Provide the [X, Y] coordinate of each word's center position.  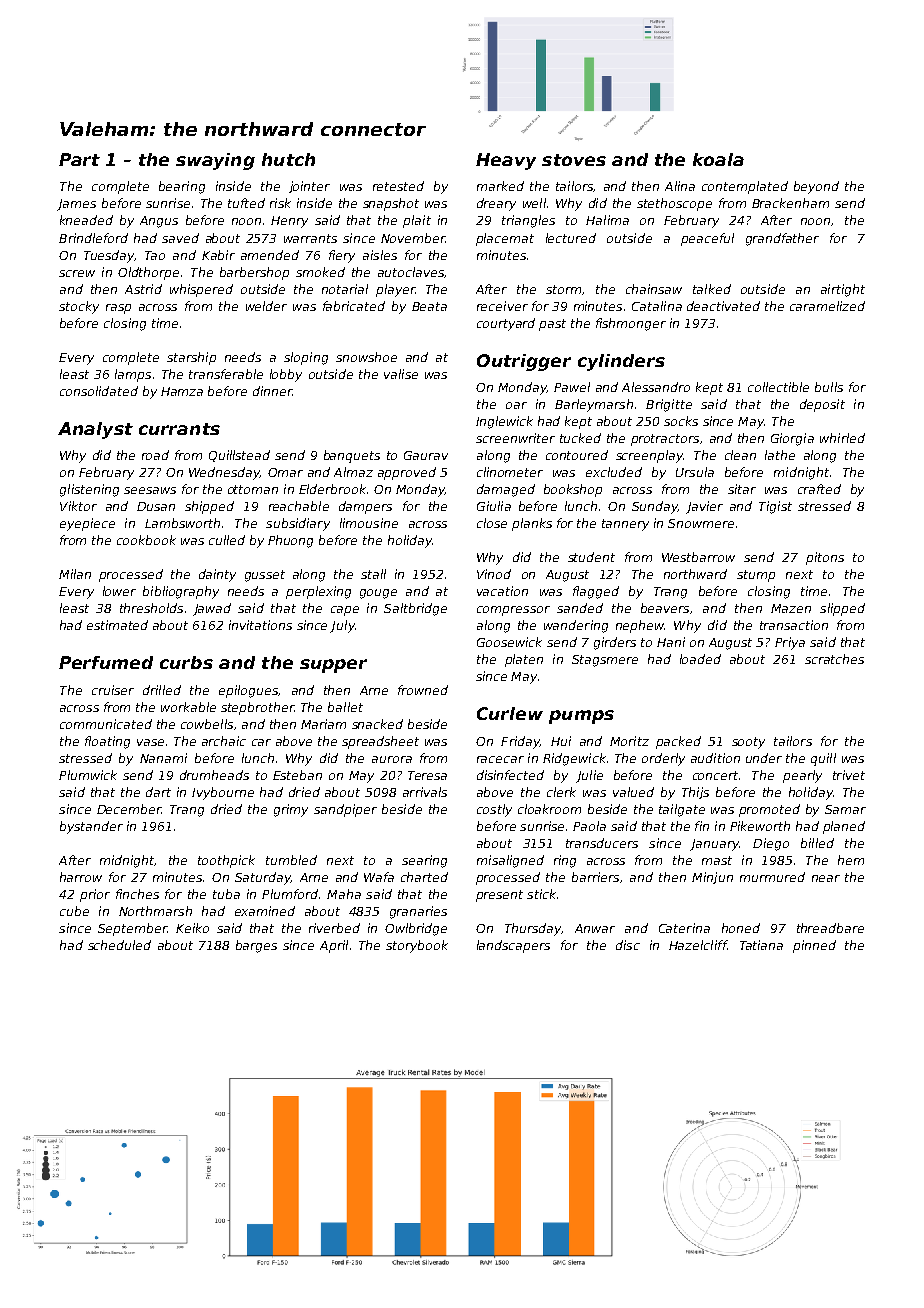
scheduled [119, 945]
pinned [814, 946]
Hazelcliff [698, 945]
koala [718, 159]
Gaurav [426, 455]
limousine [369, 523]
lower [119, 591]
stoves [574, 160]
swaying [215, 161]
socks [681, 421]
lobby [286, 375]
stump [756, 576]
